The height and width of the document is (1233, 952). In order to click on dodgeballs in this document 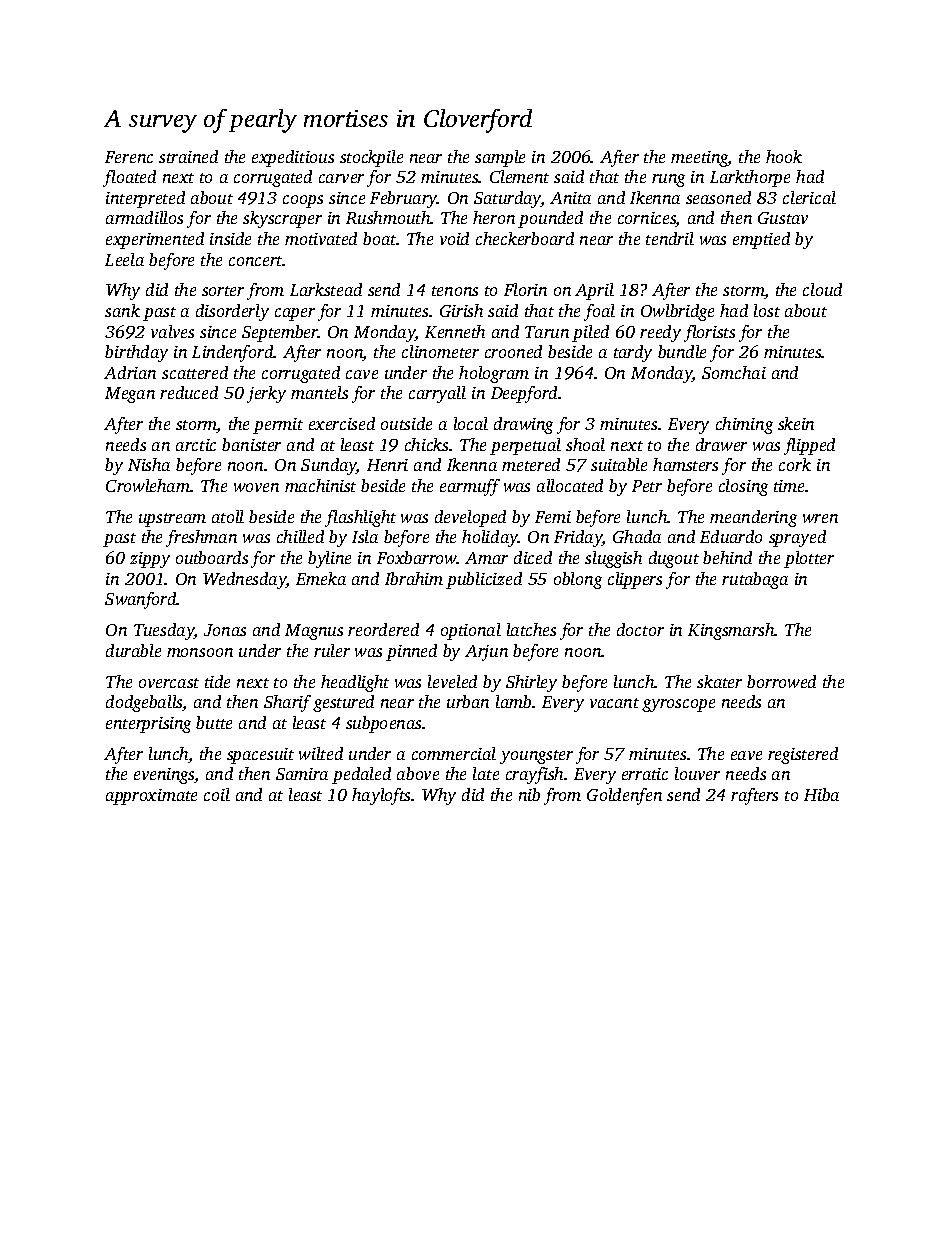, I will do `click(144, 703)`.
